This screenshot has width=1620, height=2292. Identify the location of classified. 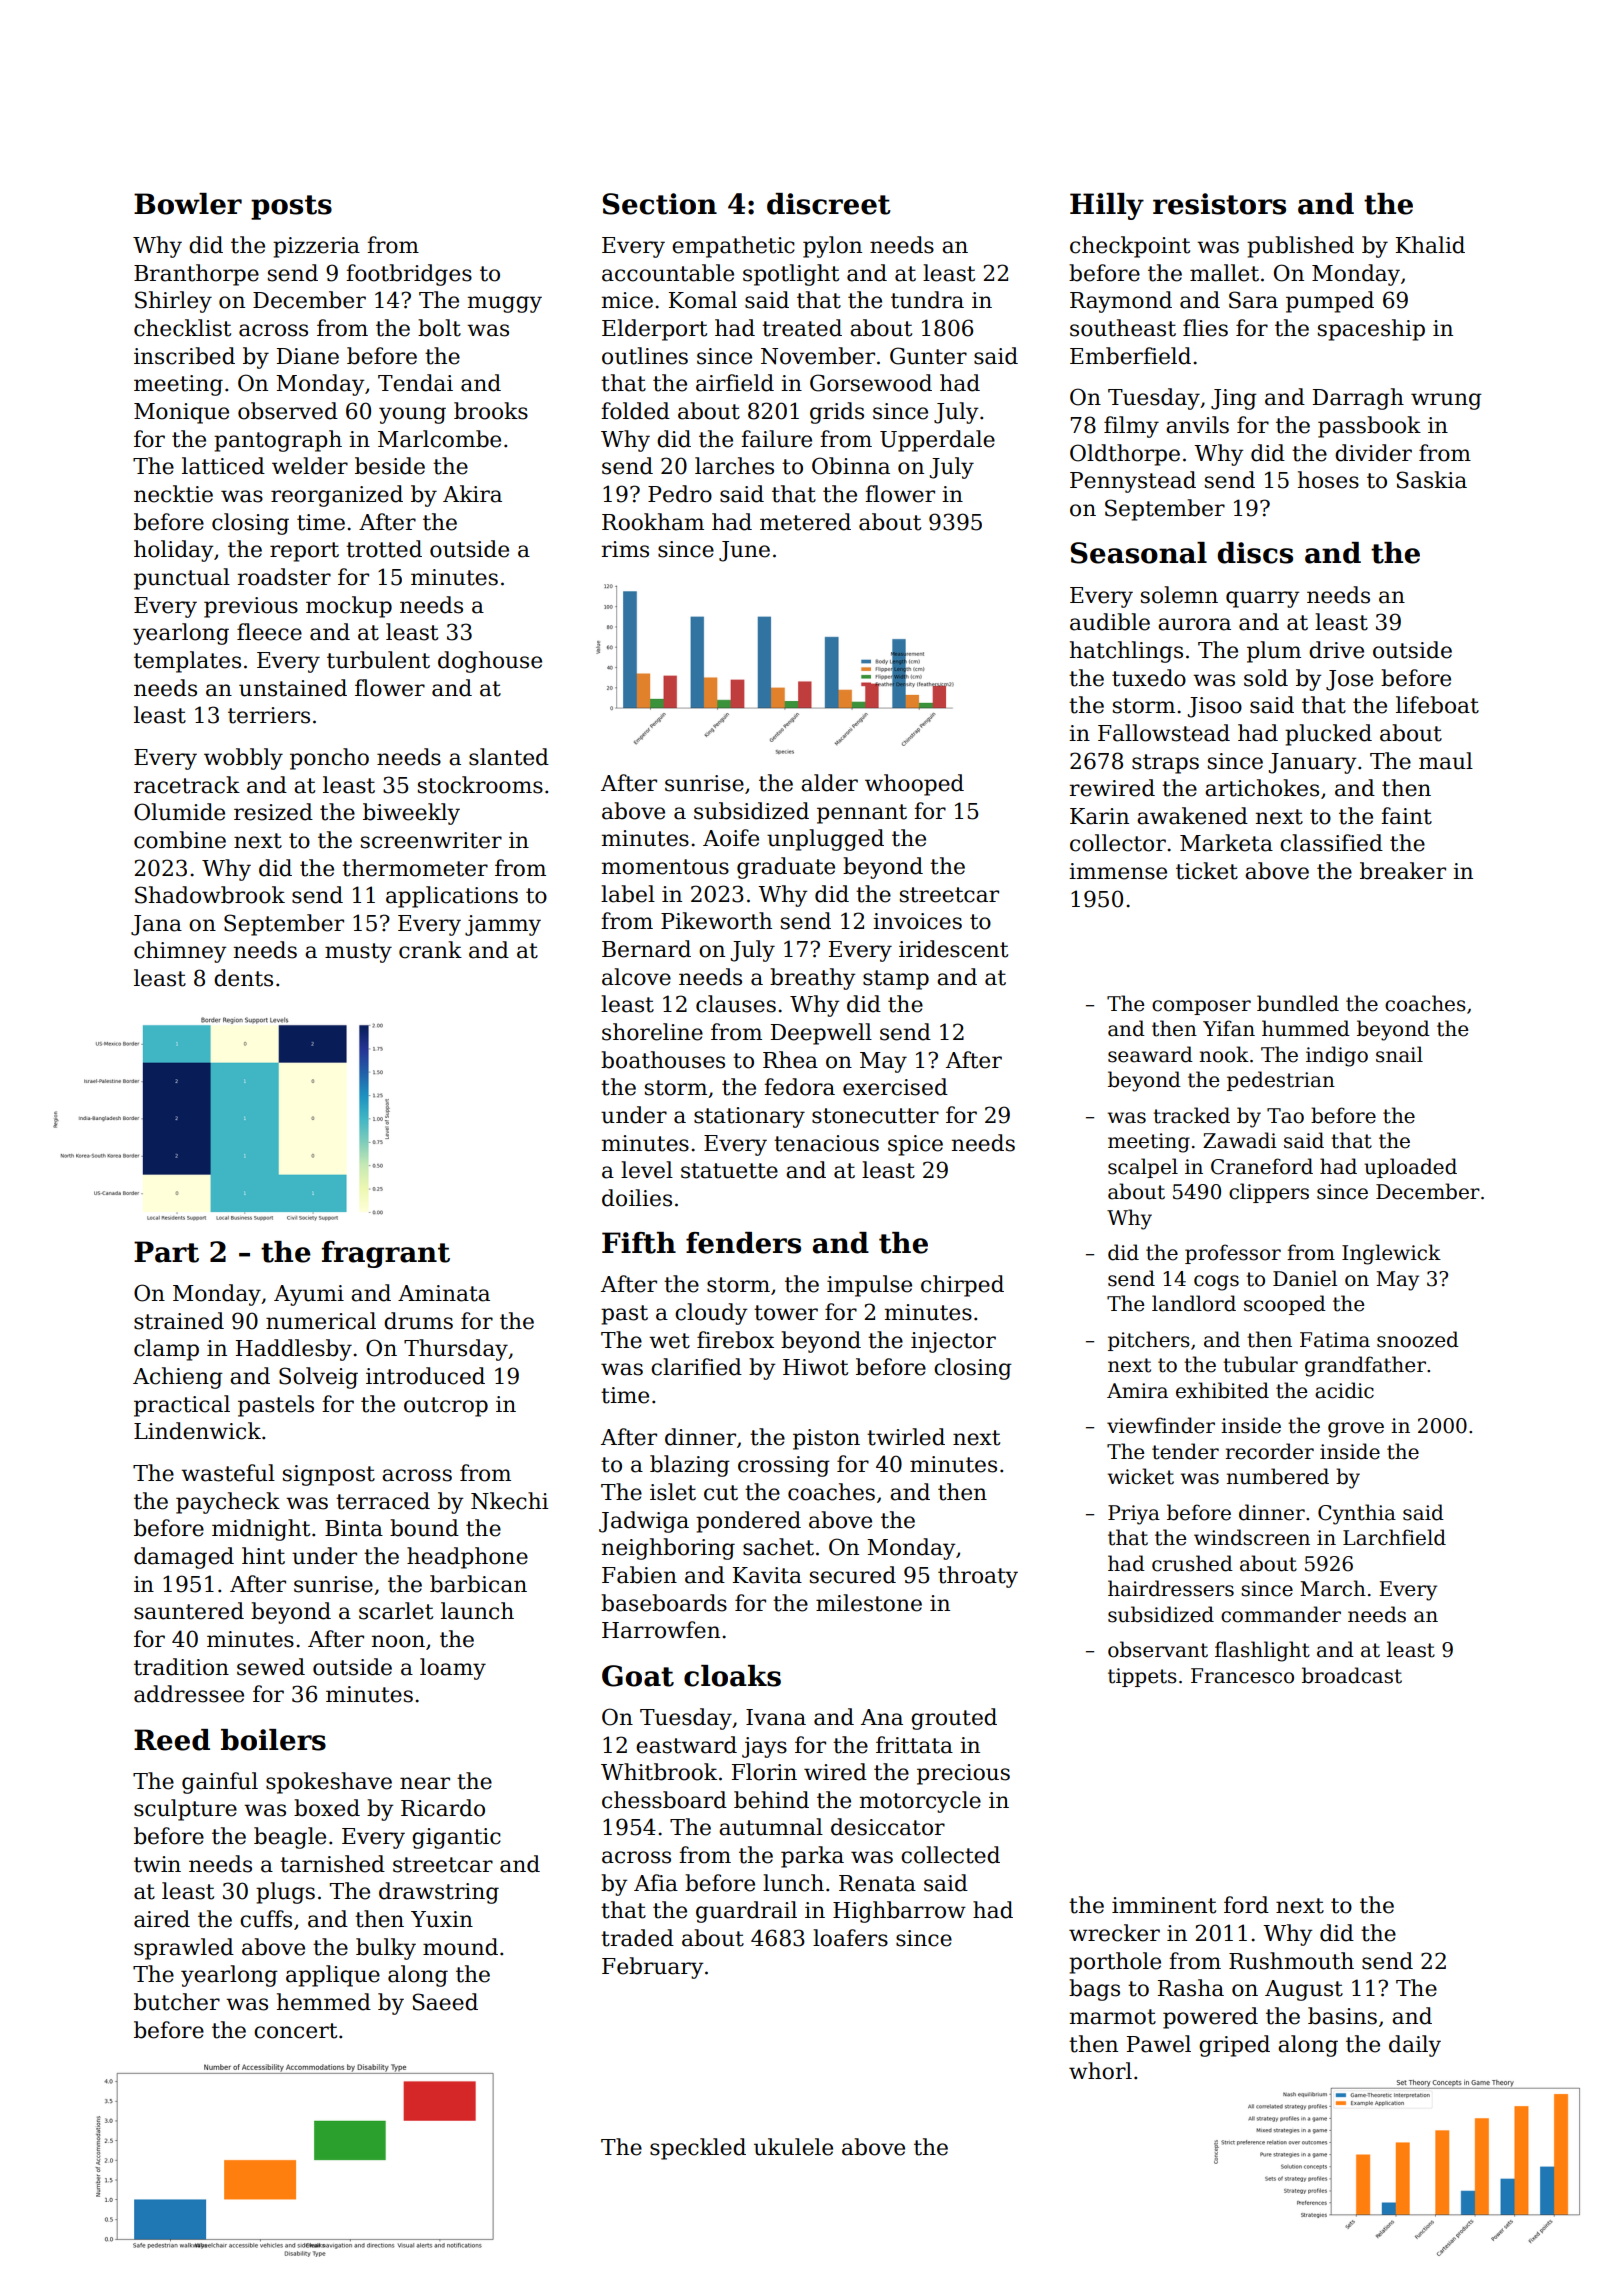
(1331, 843).
